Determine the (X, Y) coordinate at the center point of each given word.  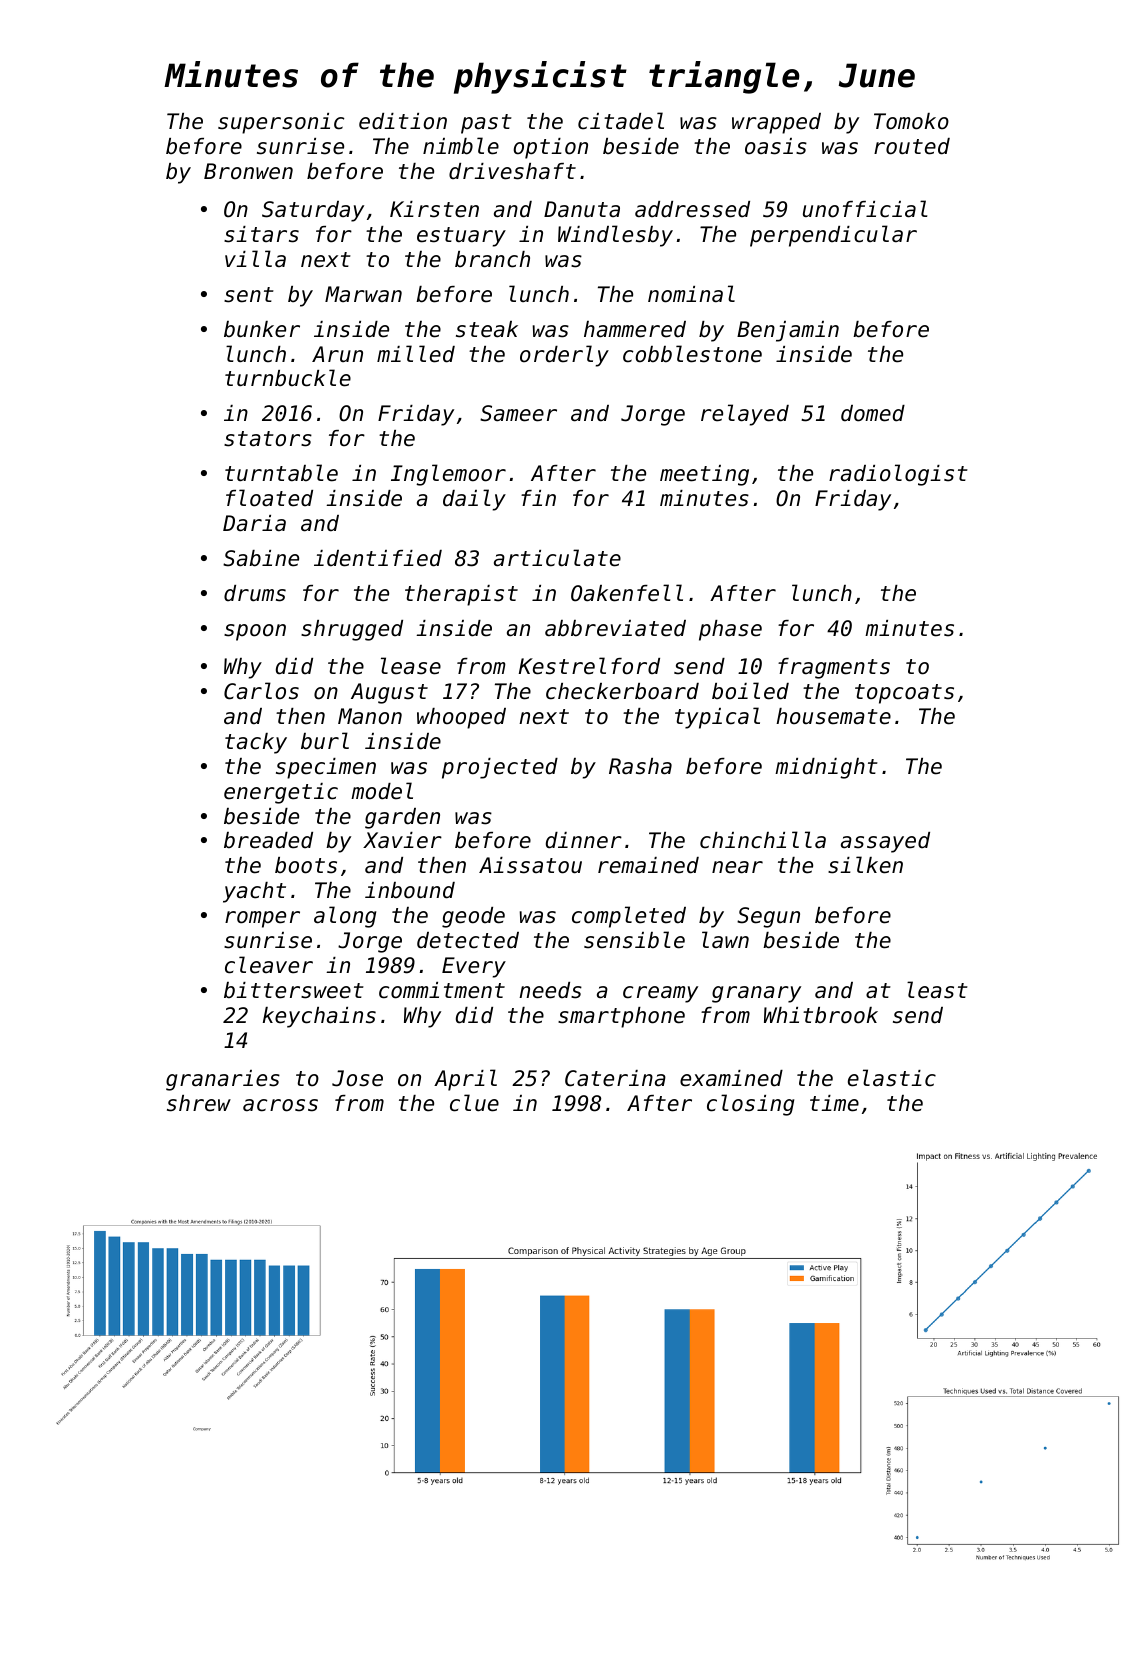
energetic (281, 793)
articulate (557, 558)
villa (255, 259)
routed (912, 146)
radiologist (898, 475)
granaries (223, 1080)
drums (255, 593)
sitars (261, 234)
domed (873, 413)
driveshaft (512, 171)
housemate (833, 716)
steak (487, 329)
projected (500, 768)
